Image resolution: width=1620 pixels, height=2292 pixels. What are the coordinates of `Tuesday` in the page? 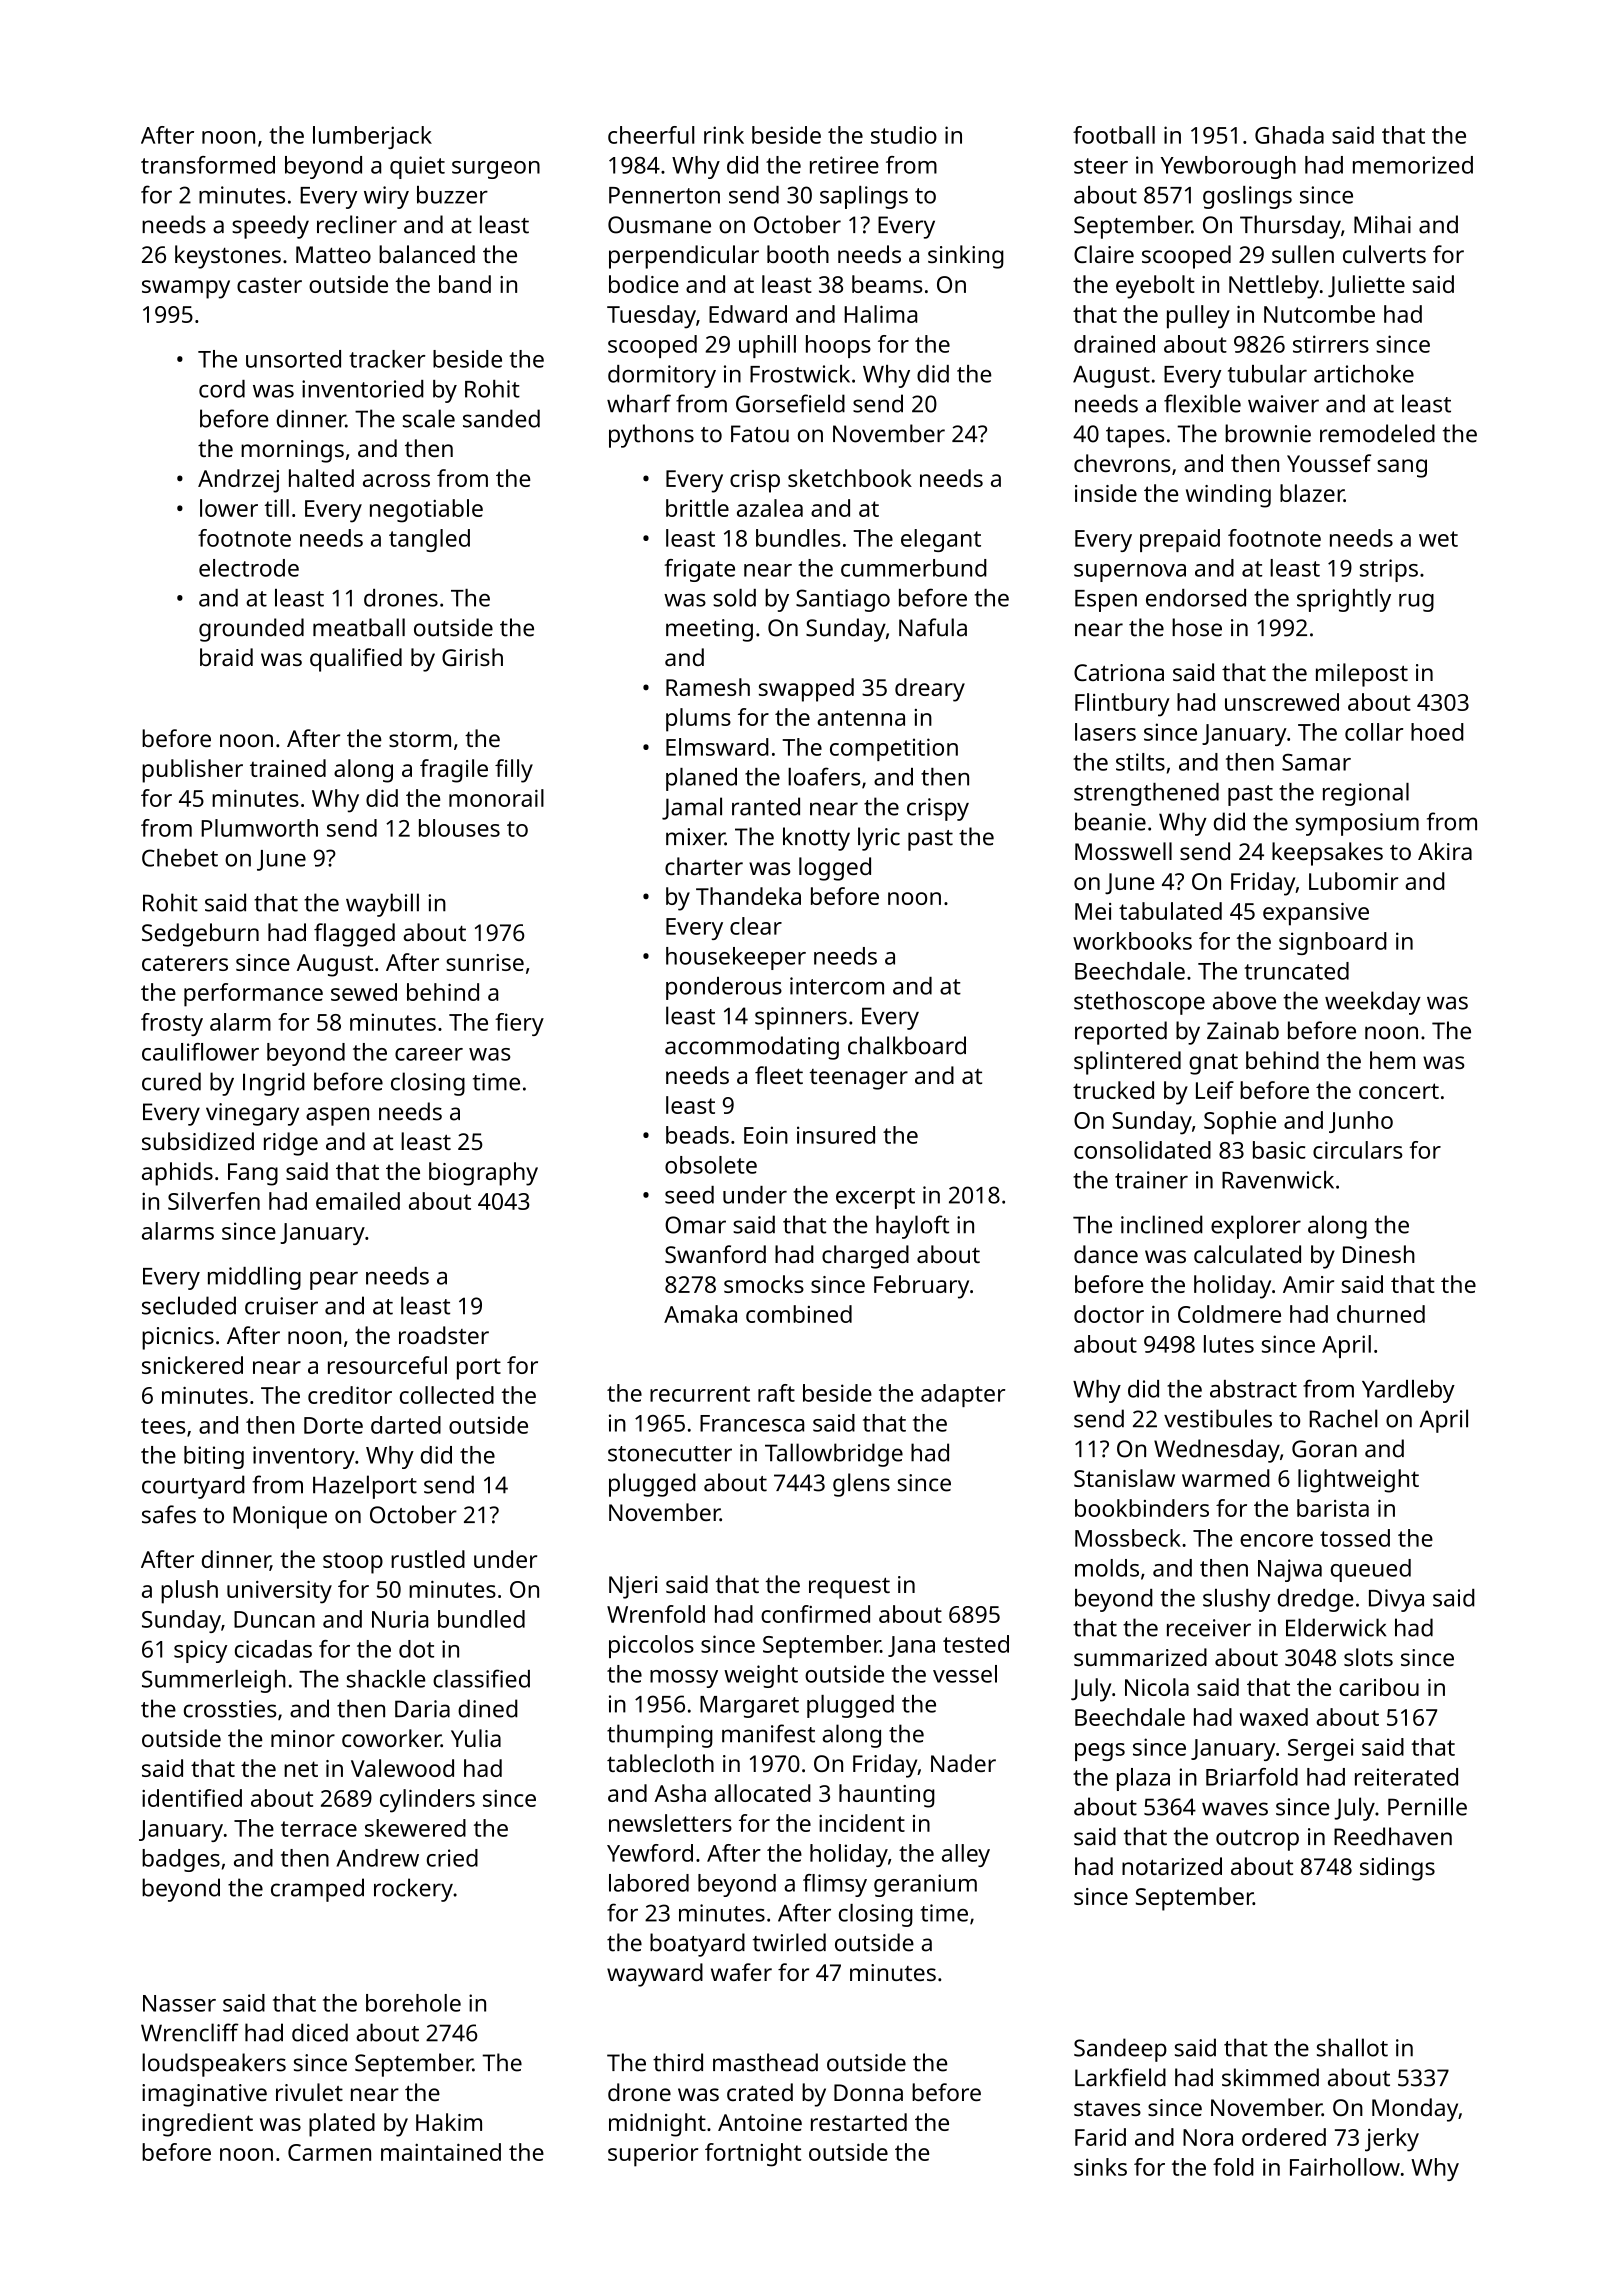 It's located at (651, 317).
